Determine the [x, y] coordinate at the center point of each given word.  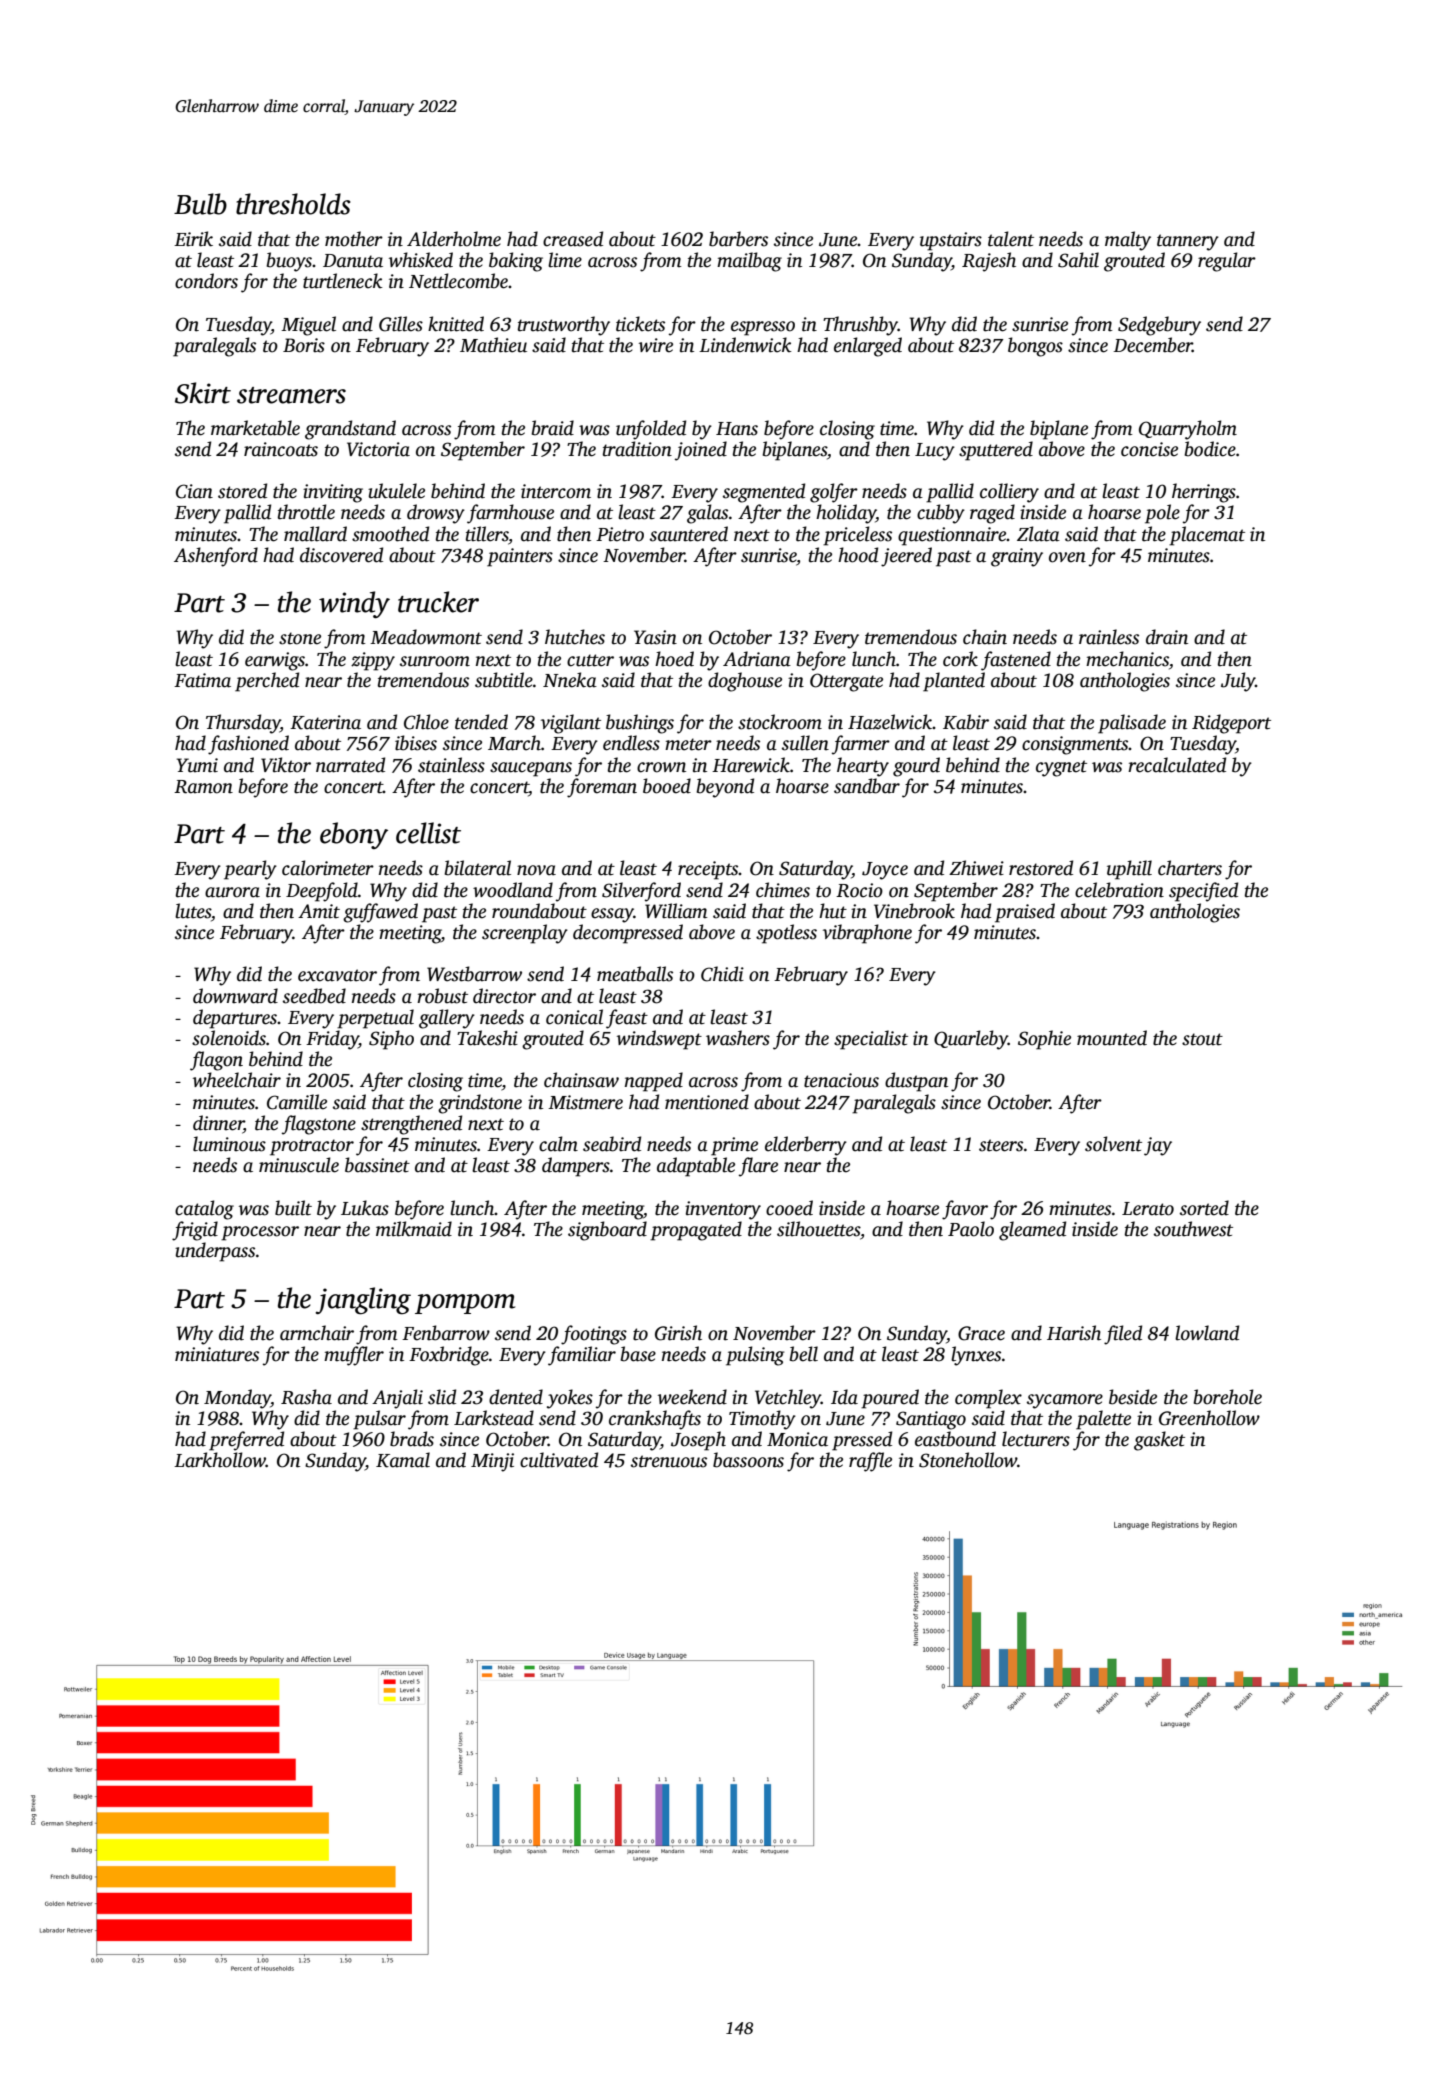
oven [1067, 557]
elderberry [806, 1146]
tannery [1188, 242]
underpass [215, 1252]
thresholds [293, 204]
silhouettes [818, 1229]
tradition [637, 449]
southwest [1193, 1229]
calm [558, 1144]
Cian [194, 491]
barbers [738, 239]
